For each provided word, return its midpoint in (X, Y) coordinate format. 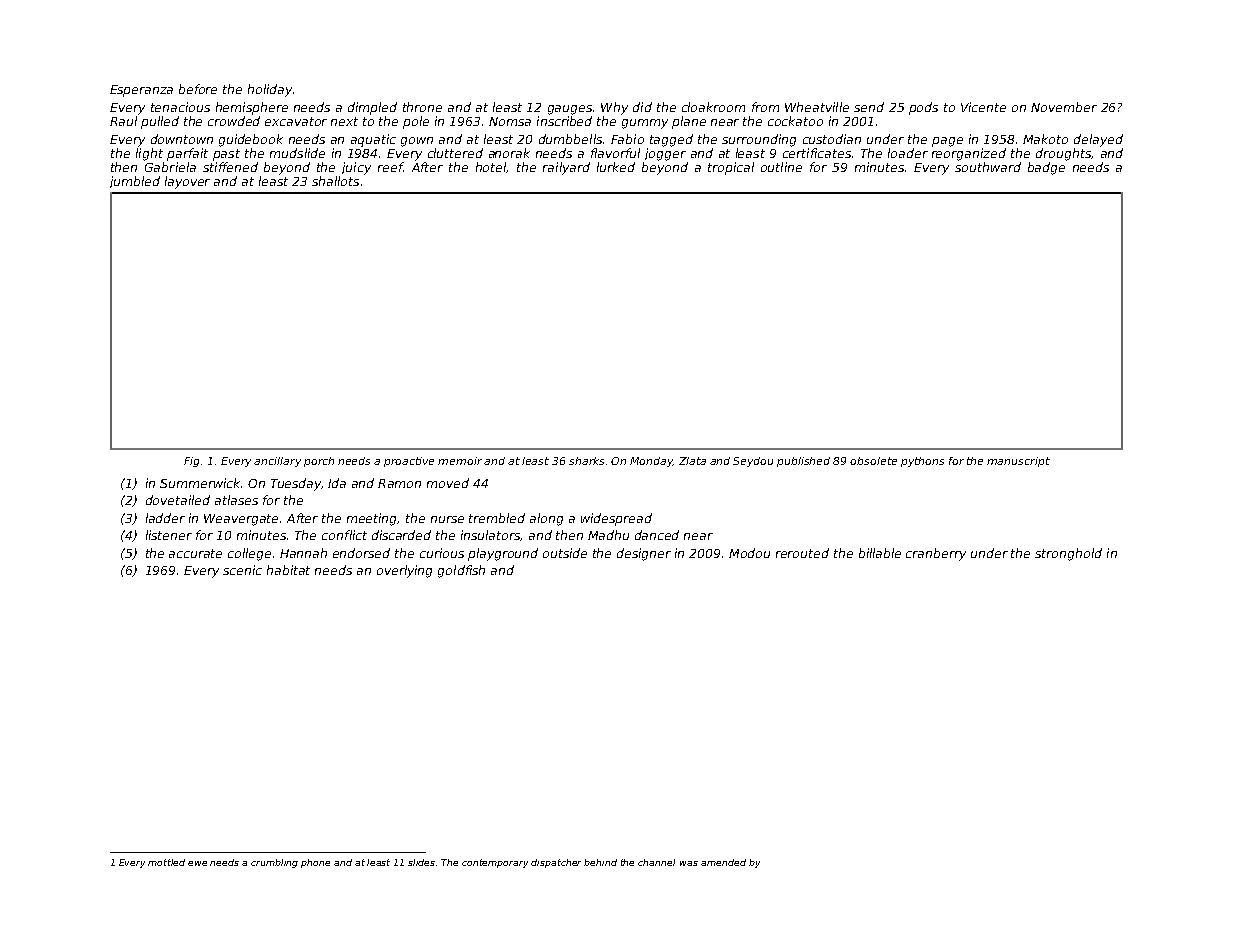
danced (657, 535)
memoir (460, 461)
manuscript (1018, 462)
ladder (165, 518)
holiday (270, 90)
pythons (922, 462)
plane (689, 122)
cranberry (936, 554)
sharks (586, 461)
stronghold (1068, 554)
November (1064, 107)
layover (187, 182)
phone (315, 863)
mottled (166, 862)
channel (656, 862)
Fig (191, 462)
